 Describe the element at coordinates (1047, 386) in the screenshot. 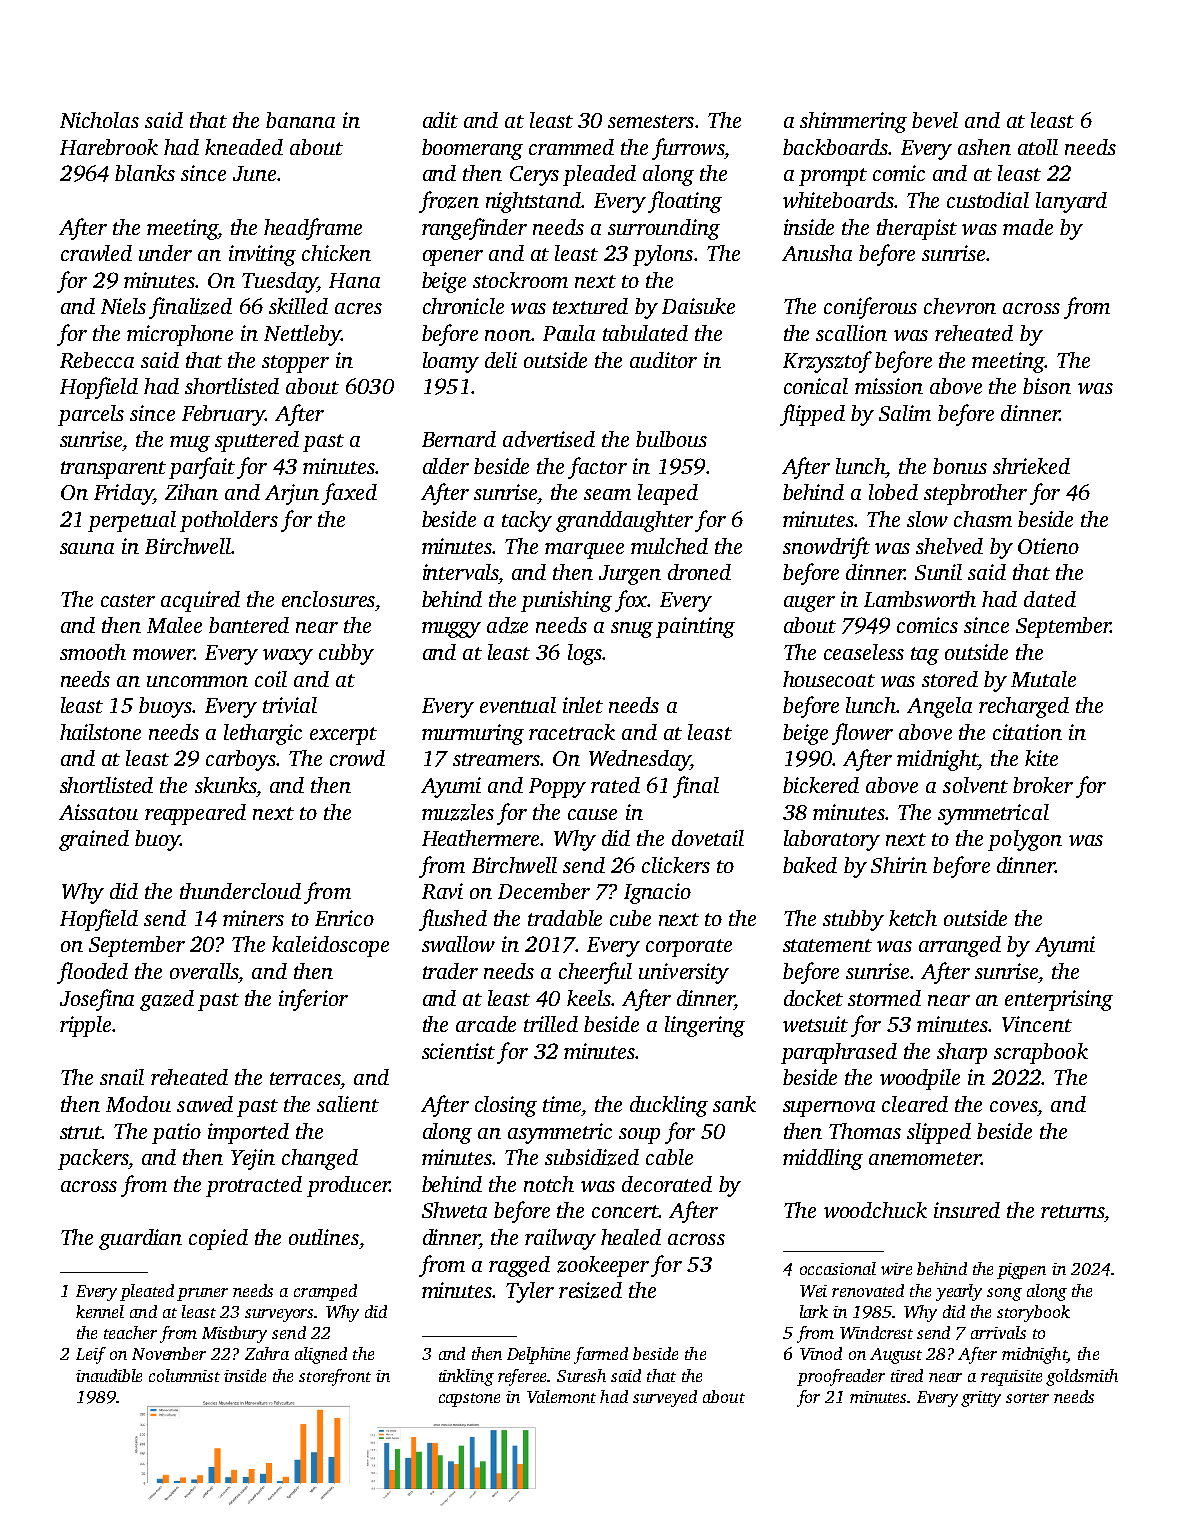

I see `bison` at that location.
